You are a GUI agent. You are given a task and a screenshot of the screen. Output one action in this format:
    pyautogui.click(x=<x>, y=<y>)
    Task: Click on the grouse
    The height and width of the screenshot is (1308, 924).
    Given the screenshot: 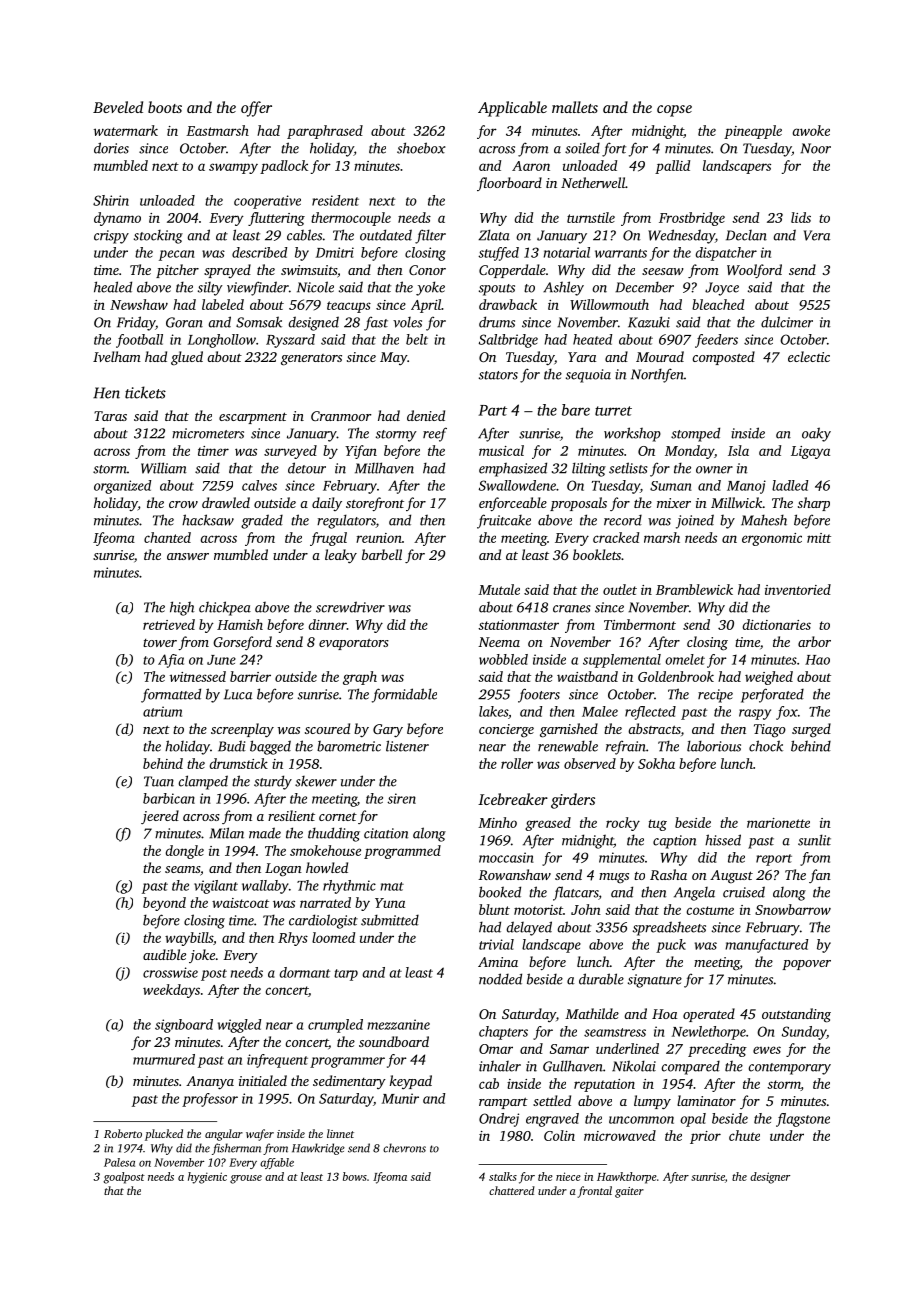 What is the action you would take?
    pyautogui.click(x=246, y=1179)
